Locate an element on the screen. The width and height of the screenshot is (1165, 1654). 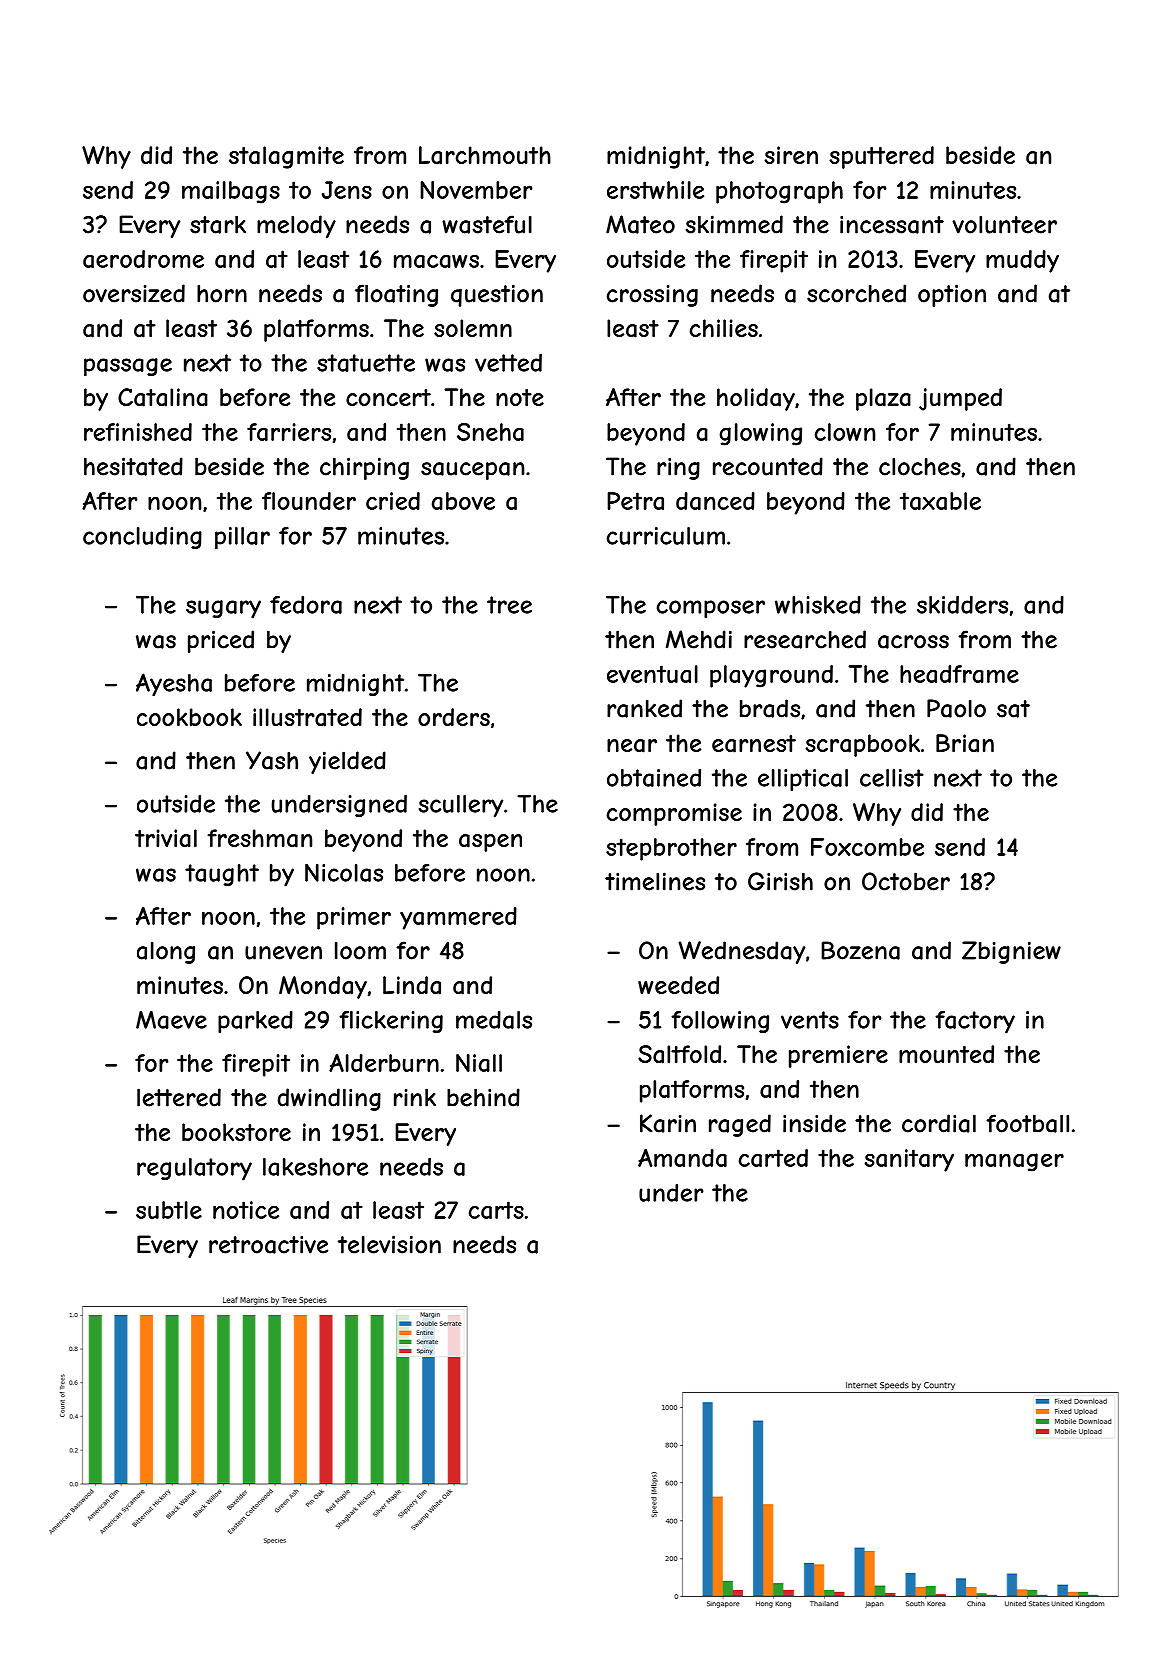
orders is located at coordinates (454, 717).
